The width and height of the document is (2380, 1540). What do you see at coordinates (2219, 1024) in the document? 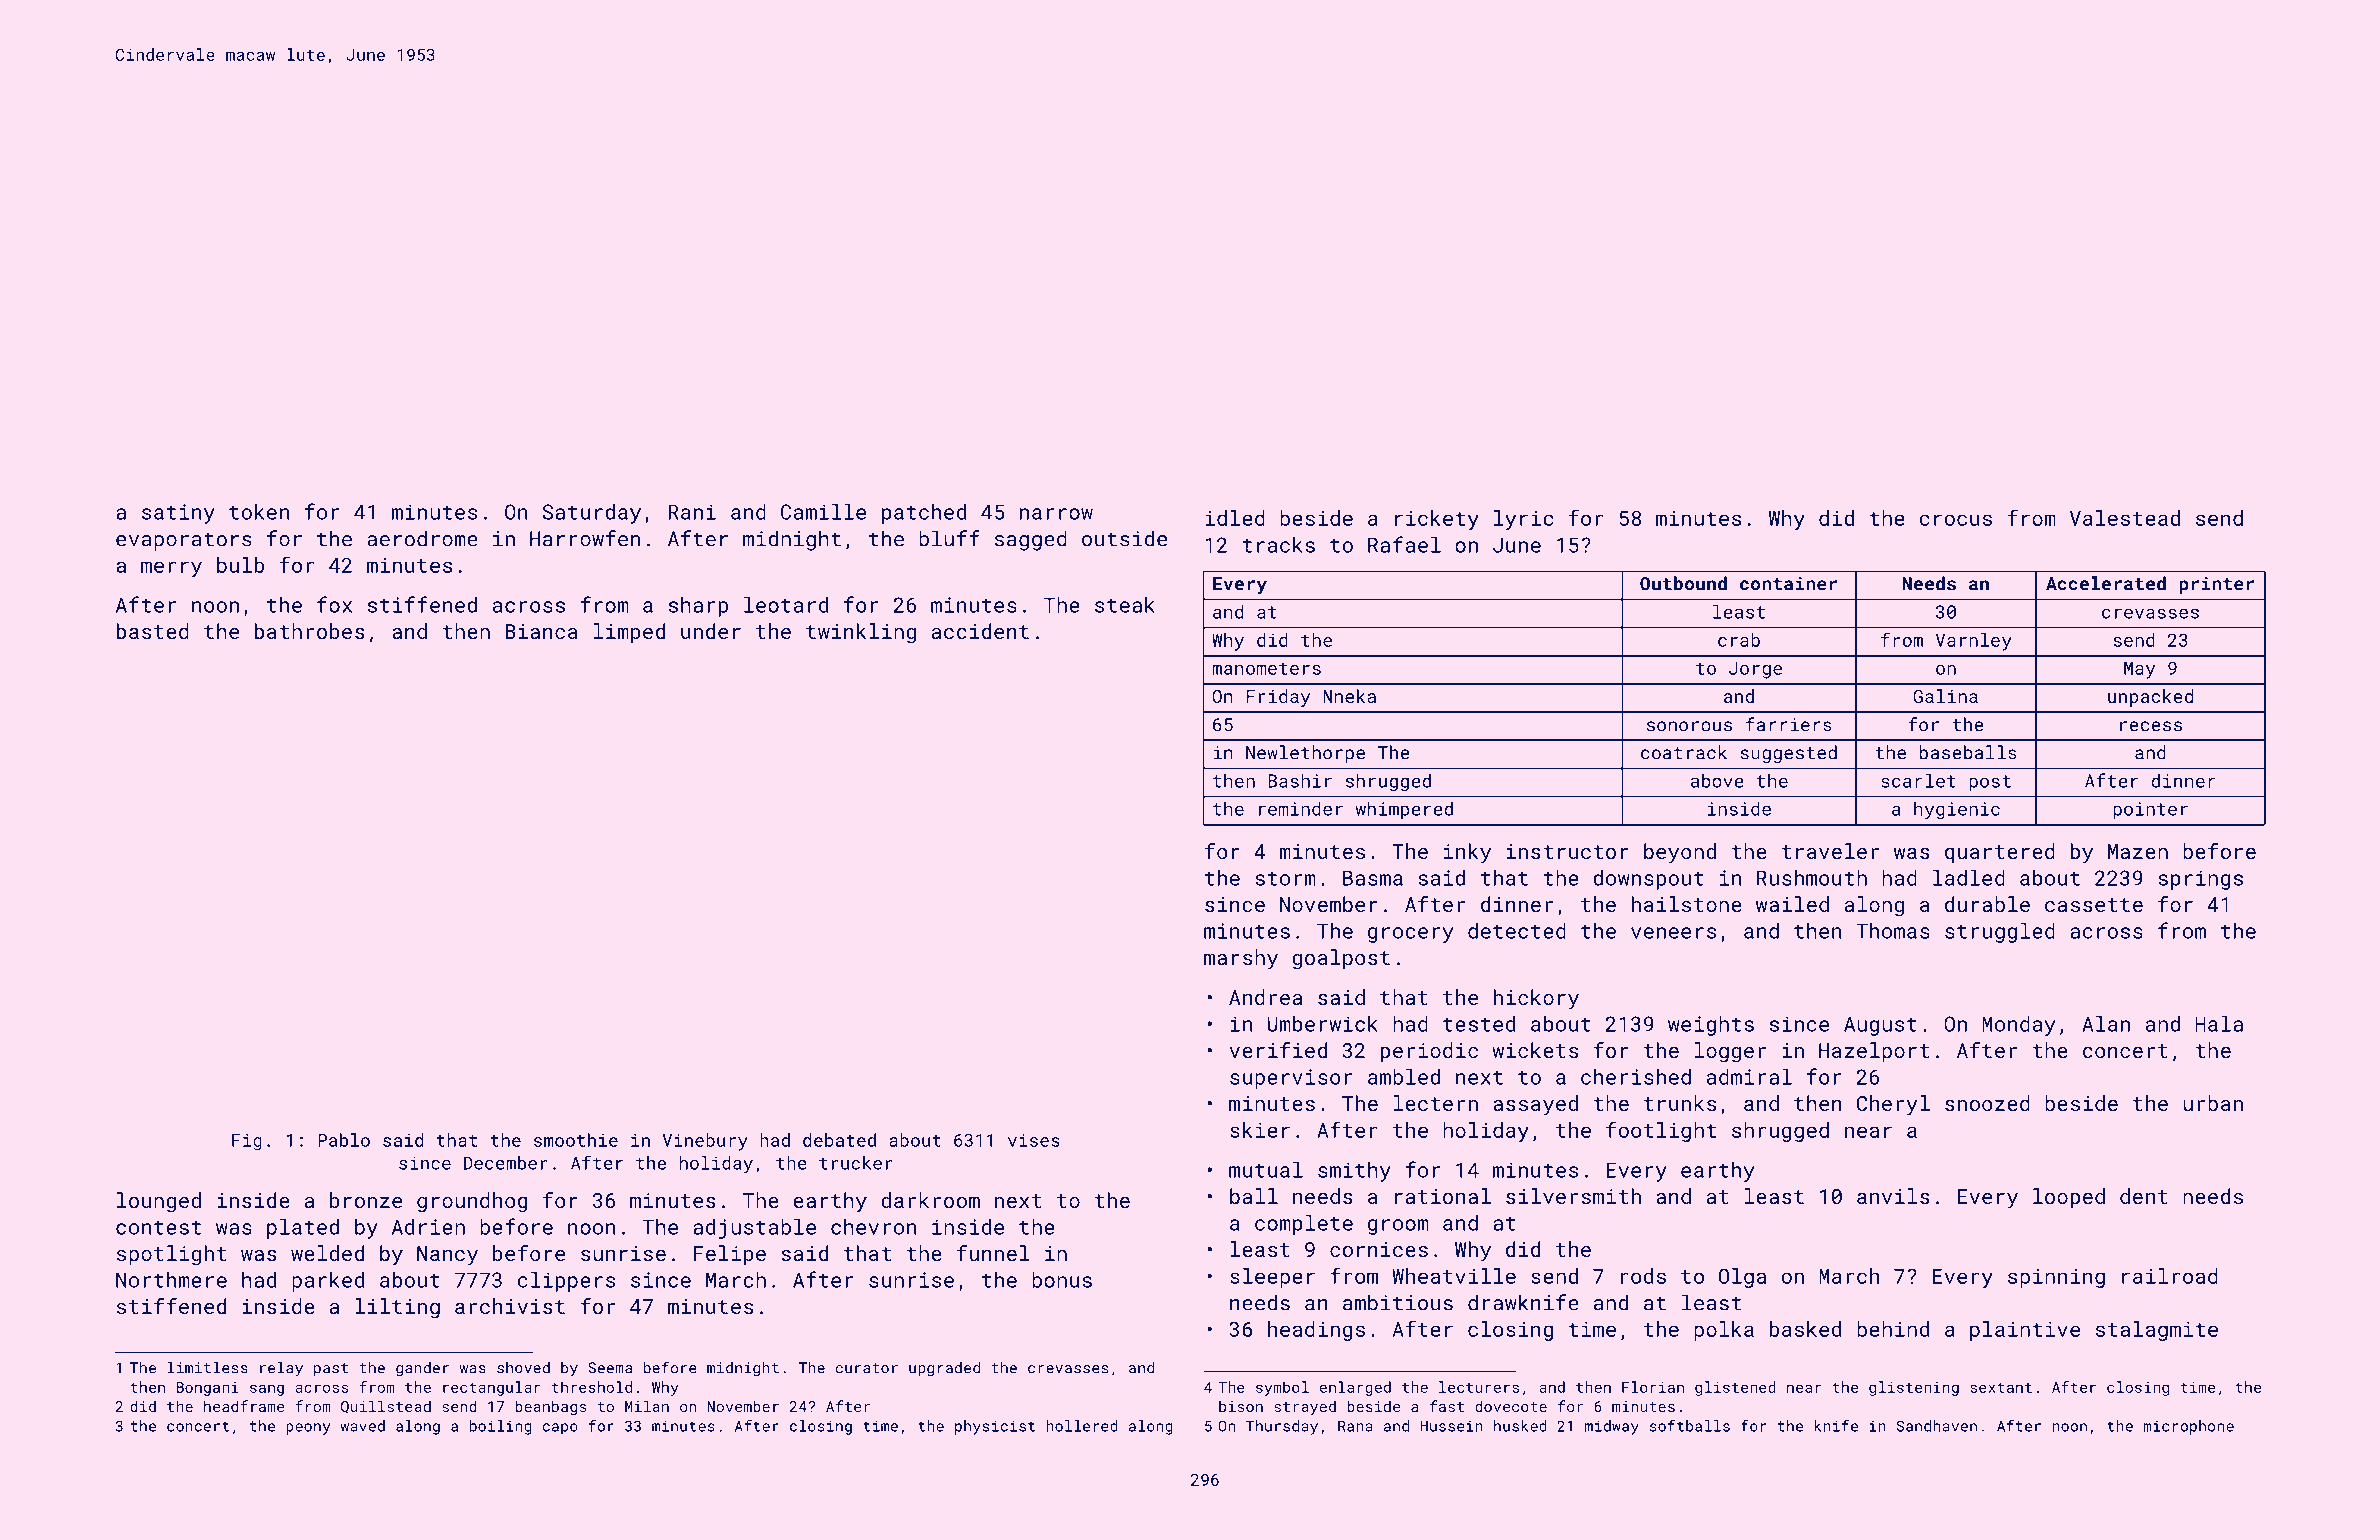
I see `Hala` at bounding box center [2219, 1024].
